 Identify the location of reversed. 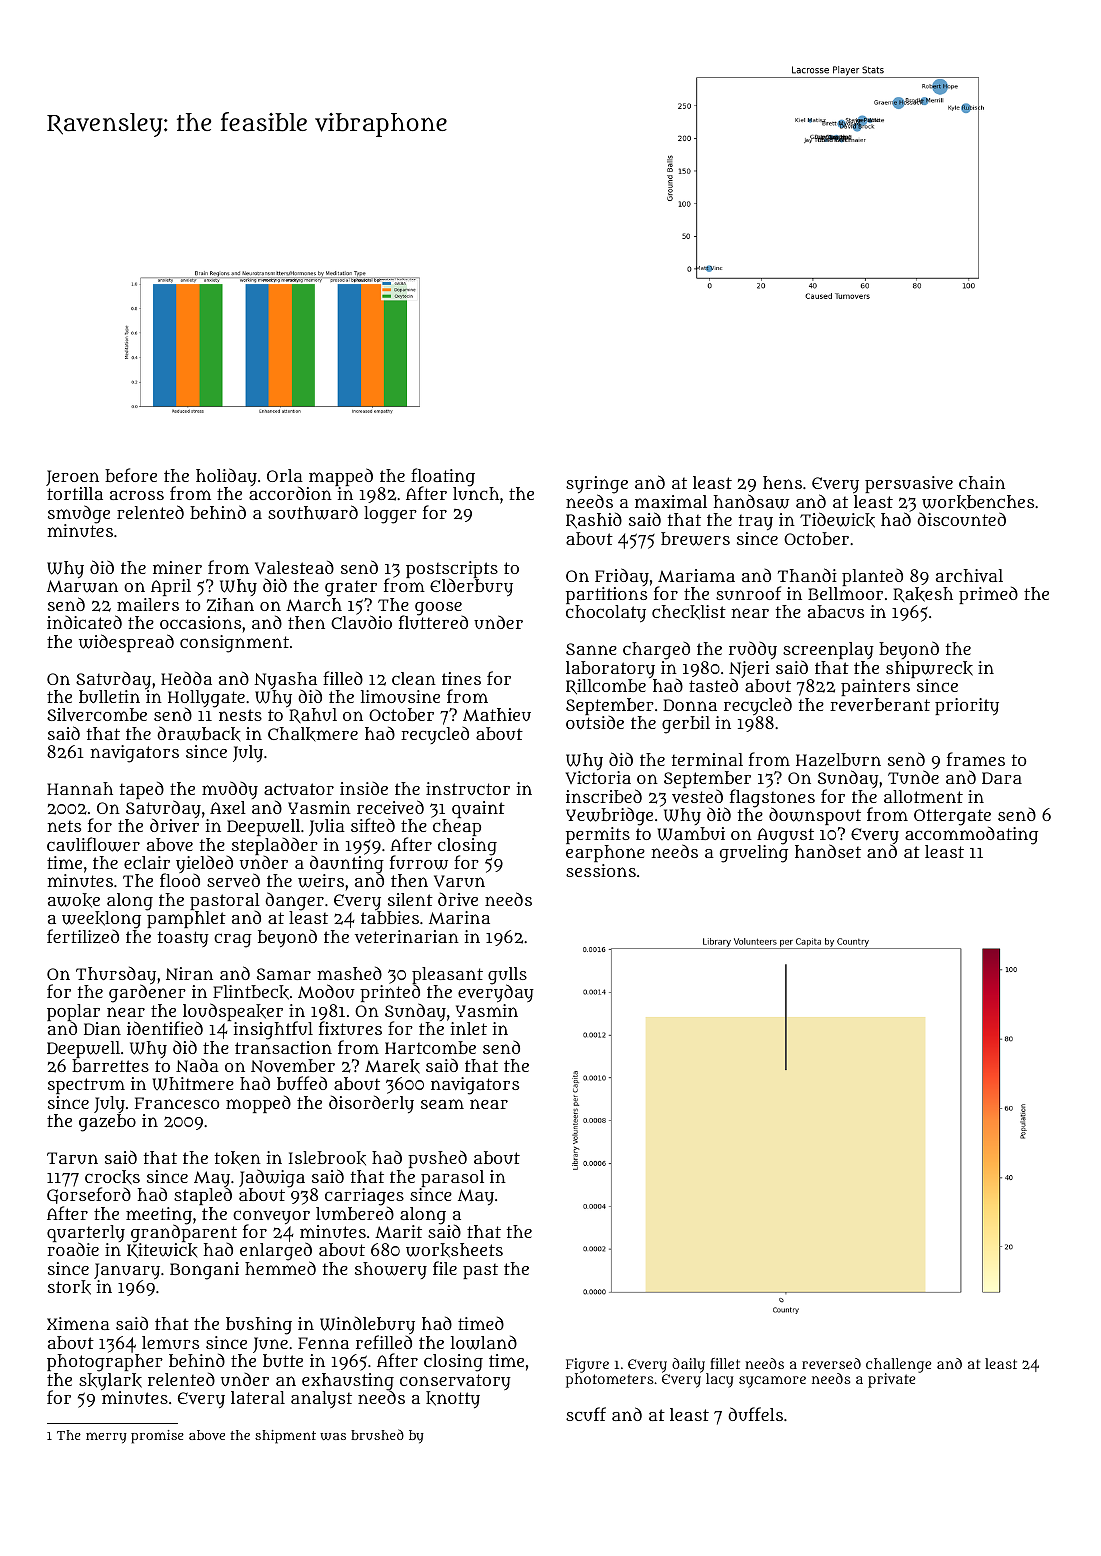
(831, 1363).
